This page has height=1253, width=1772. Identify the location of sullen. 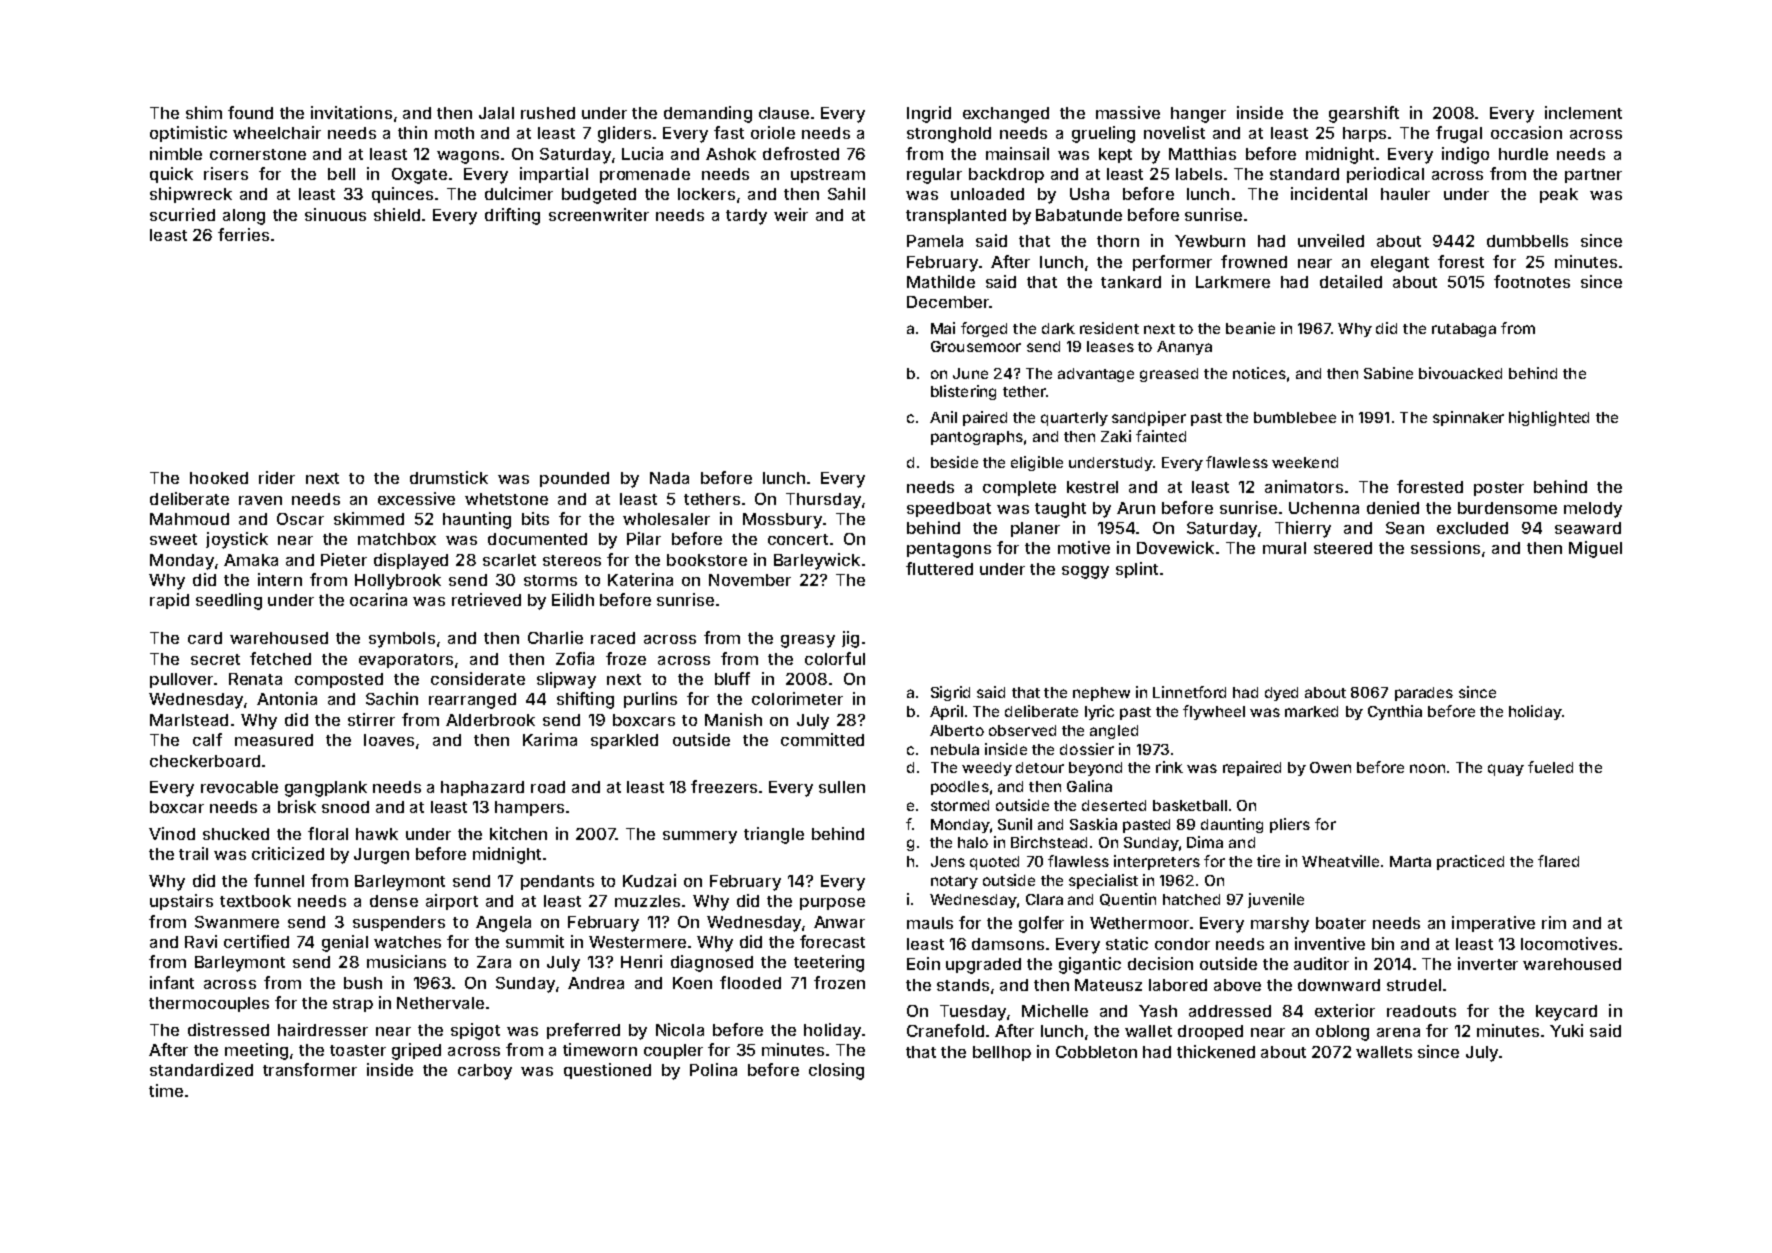
(842, 787).
